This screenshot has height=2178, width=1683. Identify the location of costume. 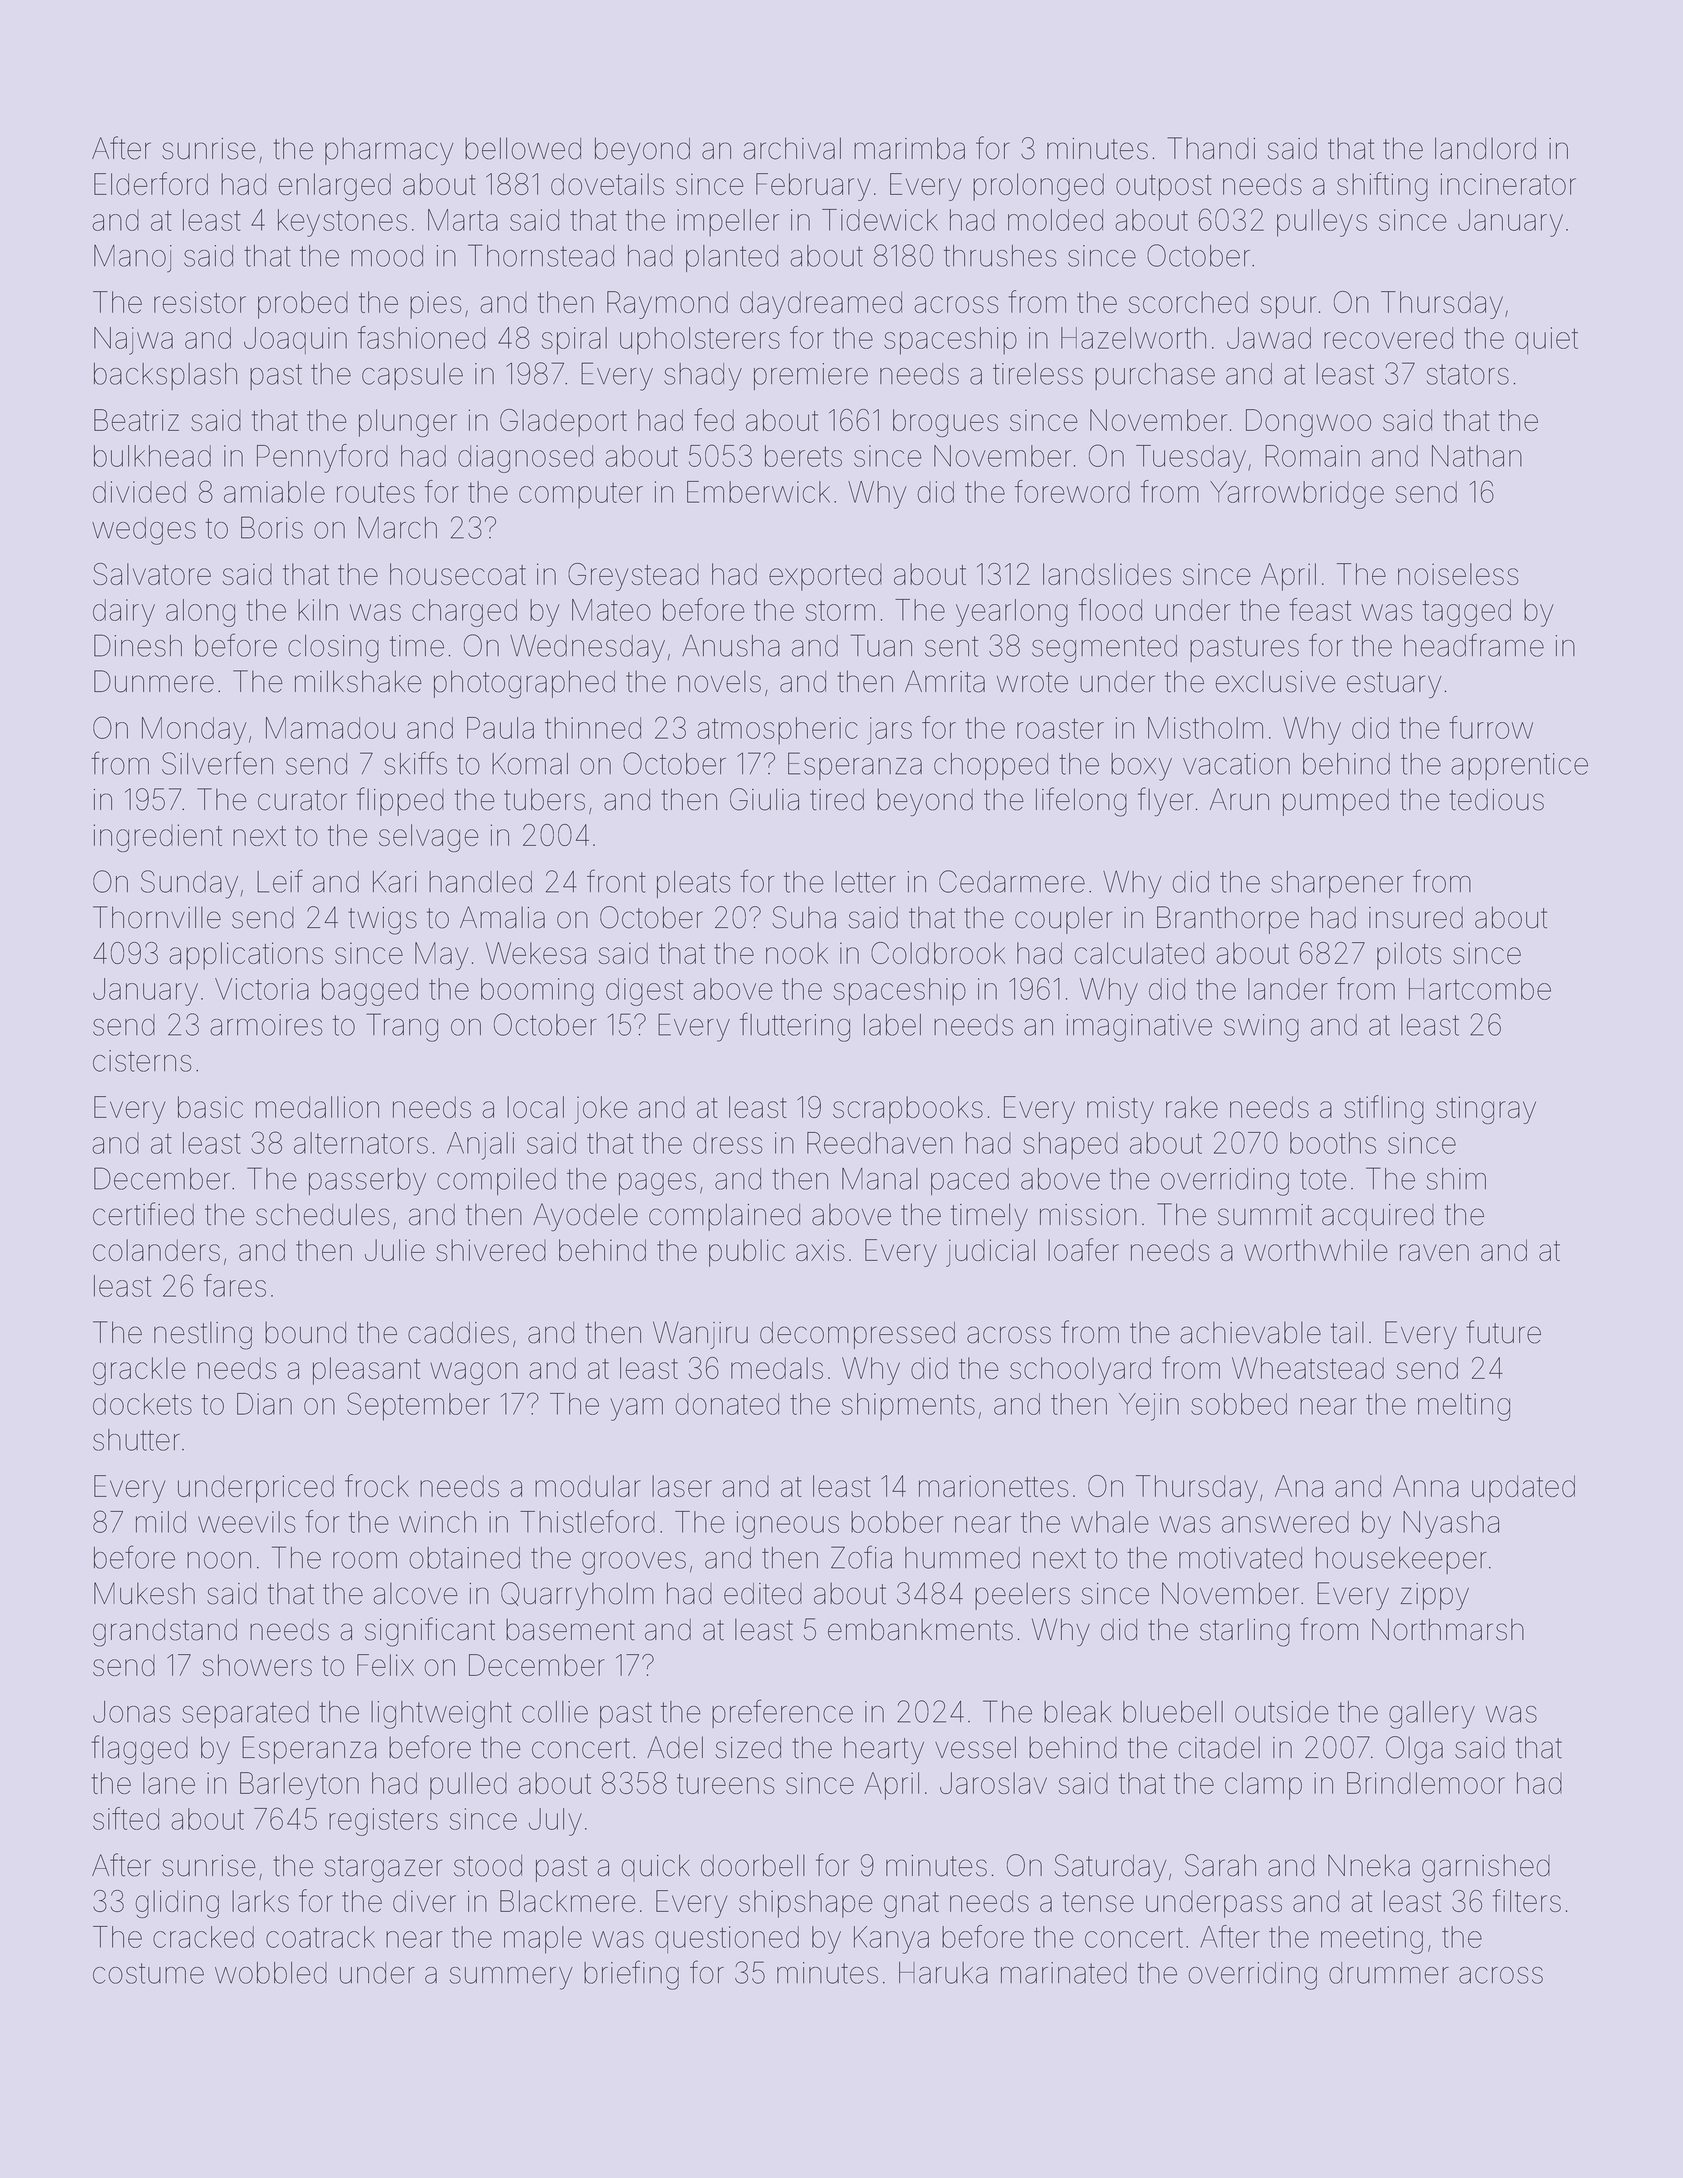
(148, 1973).
